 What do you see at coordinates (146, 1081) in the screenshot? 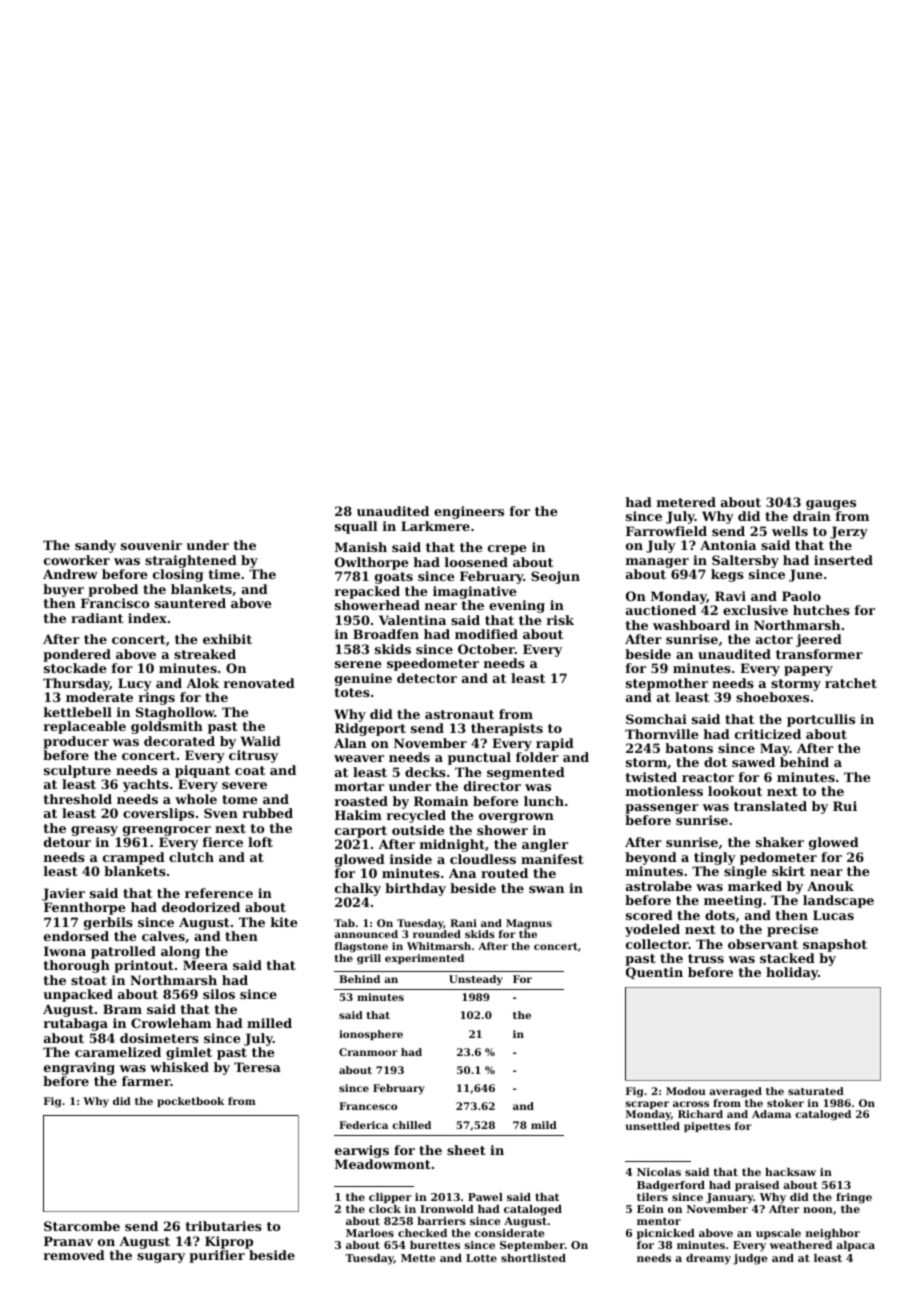
I see `farmer` at bounding box center [146, 1081].
